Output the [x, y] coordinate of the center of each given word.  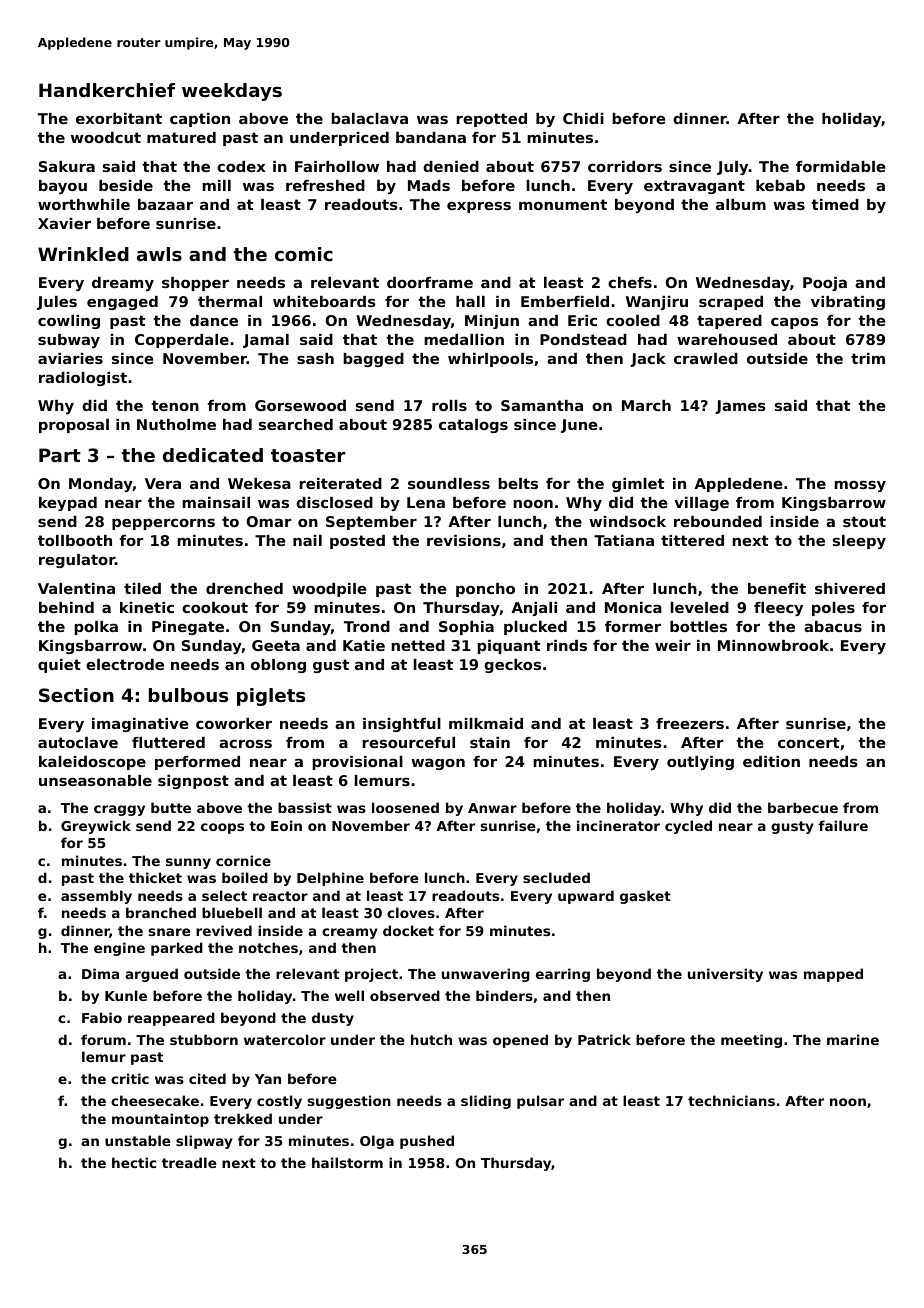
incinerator [618, 825]
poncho [485, 590]
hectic [134, 1162]
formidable [841, 166]
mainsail [216, 502]
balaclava [369, 118]
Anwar [492, 808]
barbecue [803, 807]
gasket [645, 897]
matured [181, 137]
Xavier [64, 223]
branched [161, 912]
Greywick [96, 827]
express [479, 207]
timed [835, 204]
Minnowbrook [773, 645]
